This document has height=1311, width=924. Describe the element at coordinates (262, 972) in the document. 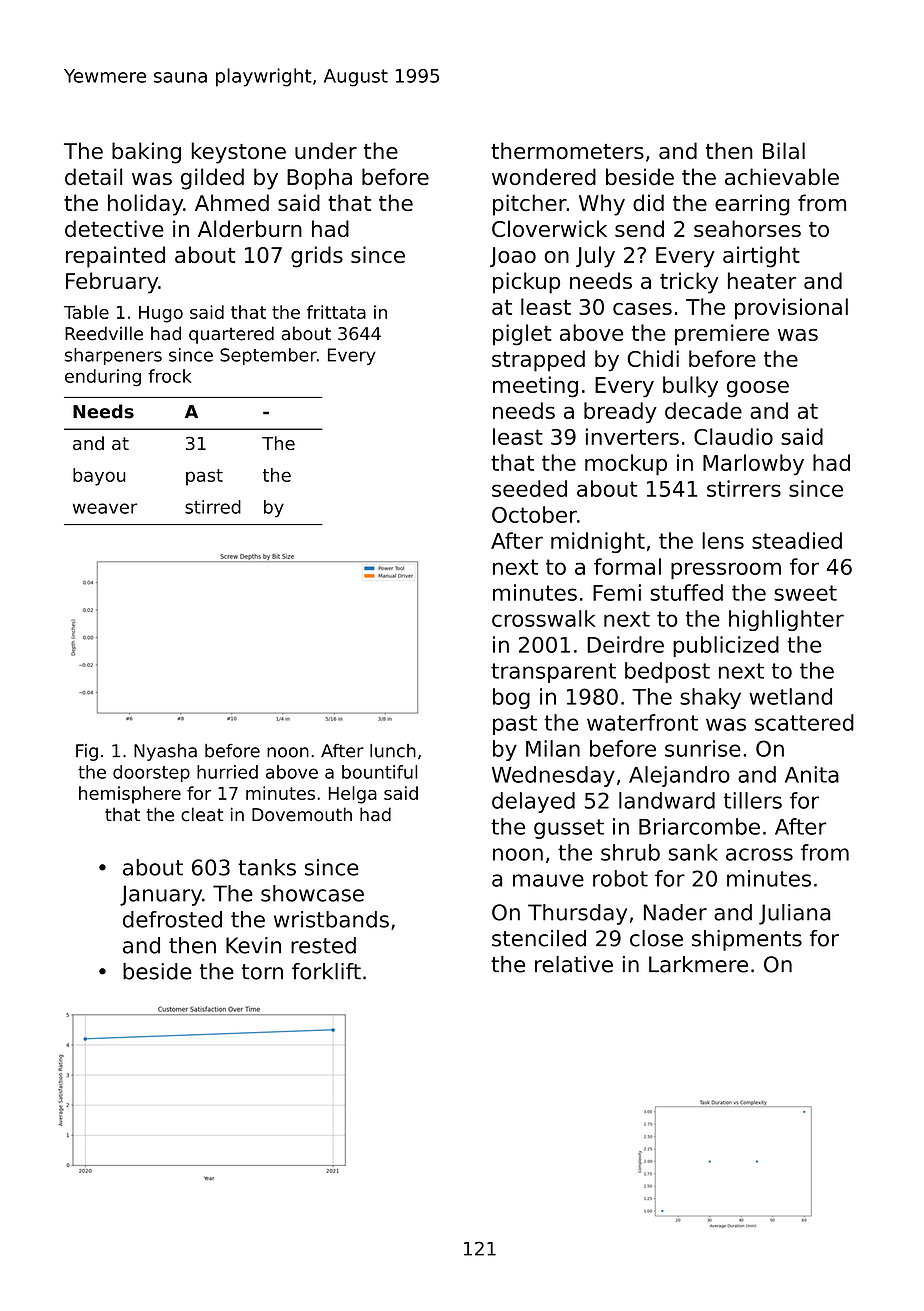

I see `torn` at that location.
